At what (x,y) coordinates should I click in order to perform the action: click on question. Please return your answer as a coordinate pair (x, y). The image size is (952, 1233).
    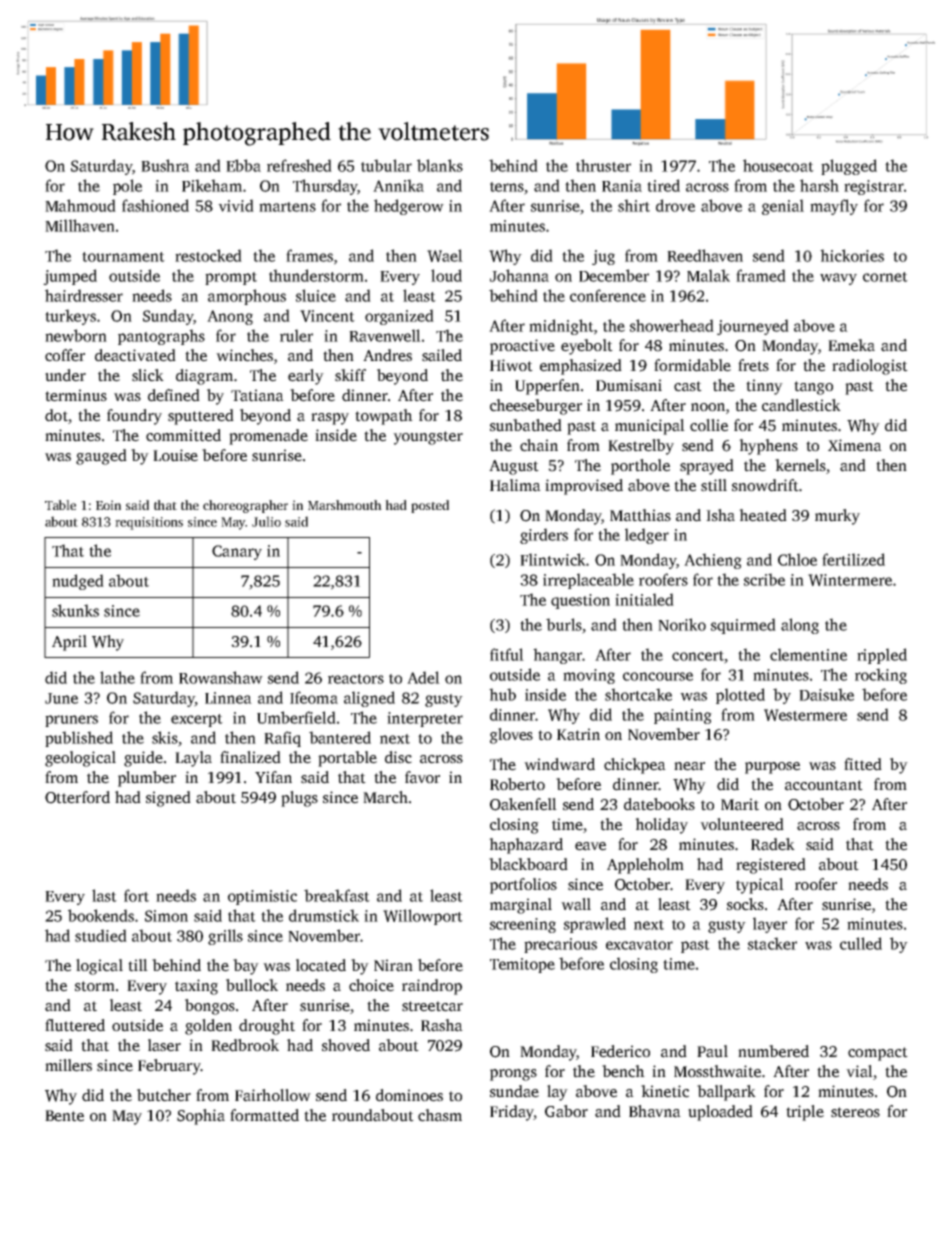
    Looking at the image, I should click on (580, 601).
